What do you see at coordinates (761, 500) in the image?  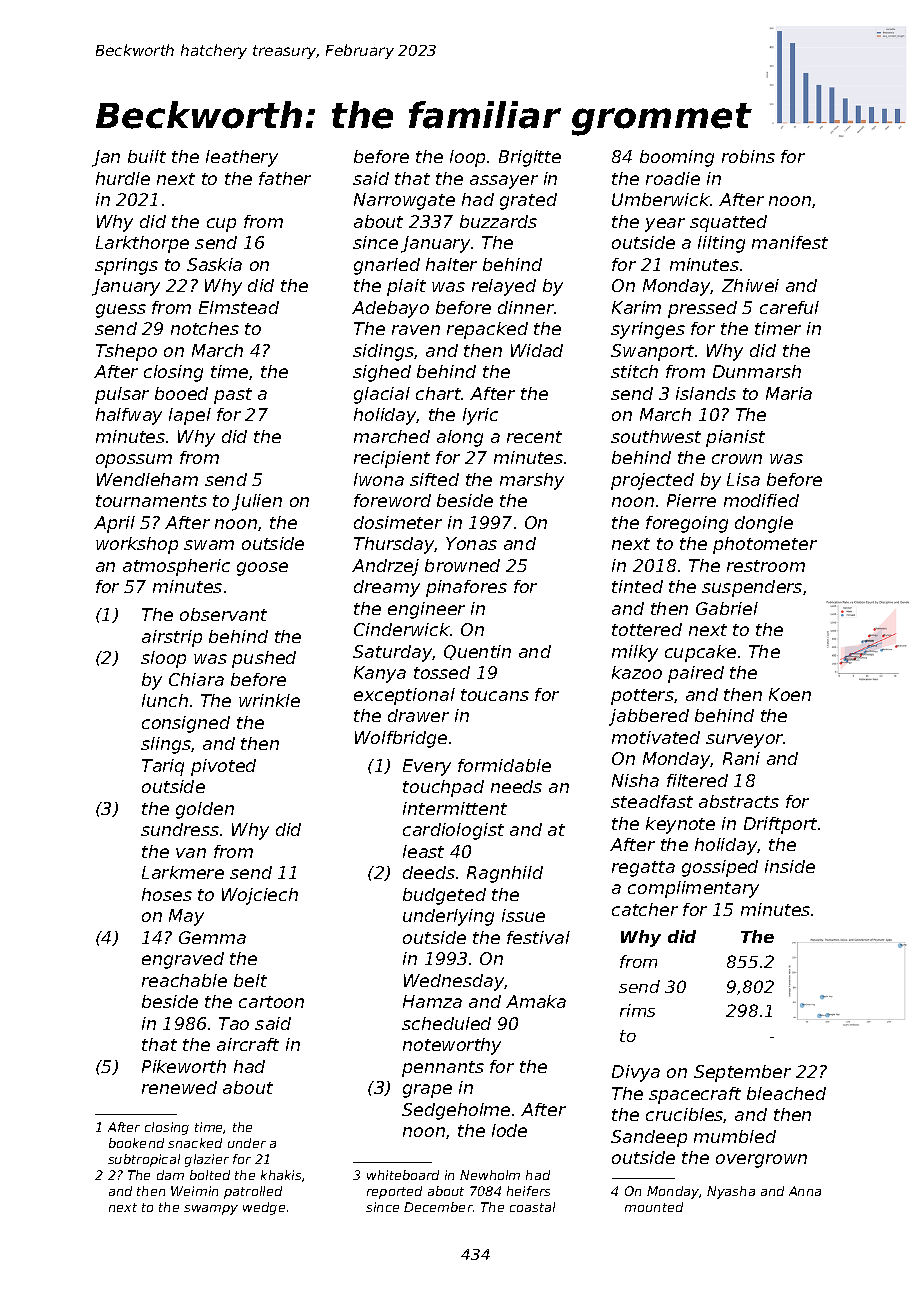 I see `modified` at bounding box center [761, 500].
